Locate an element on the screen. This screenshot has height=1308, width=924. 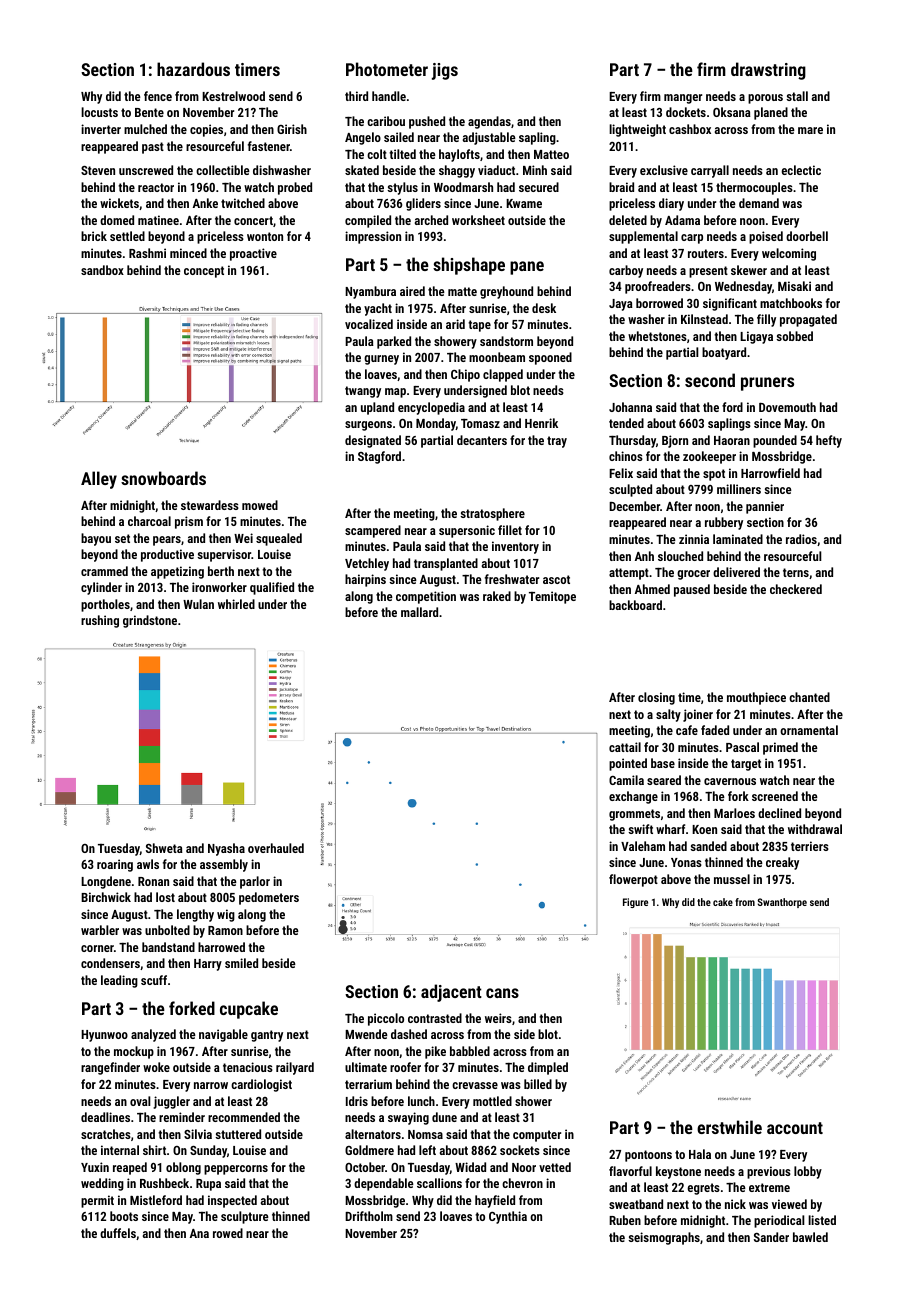
Johanna is located at coordinates (630, 407).
